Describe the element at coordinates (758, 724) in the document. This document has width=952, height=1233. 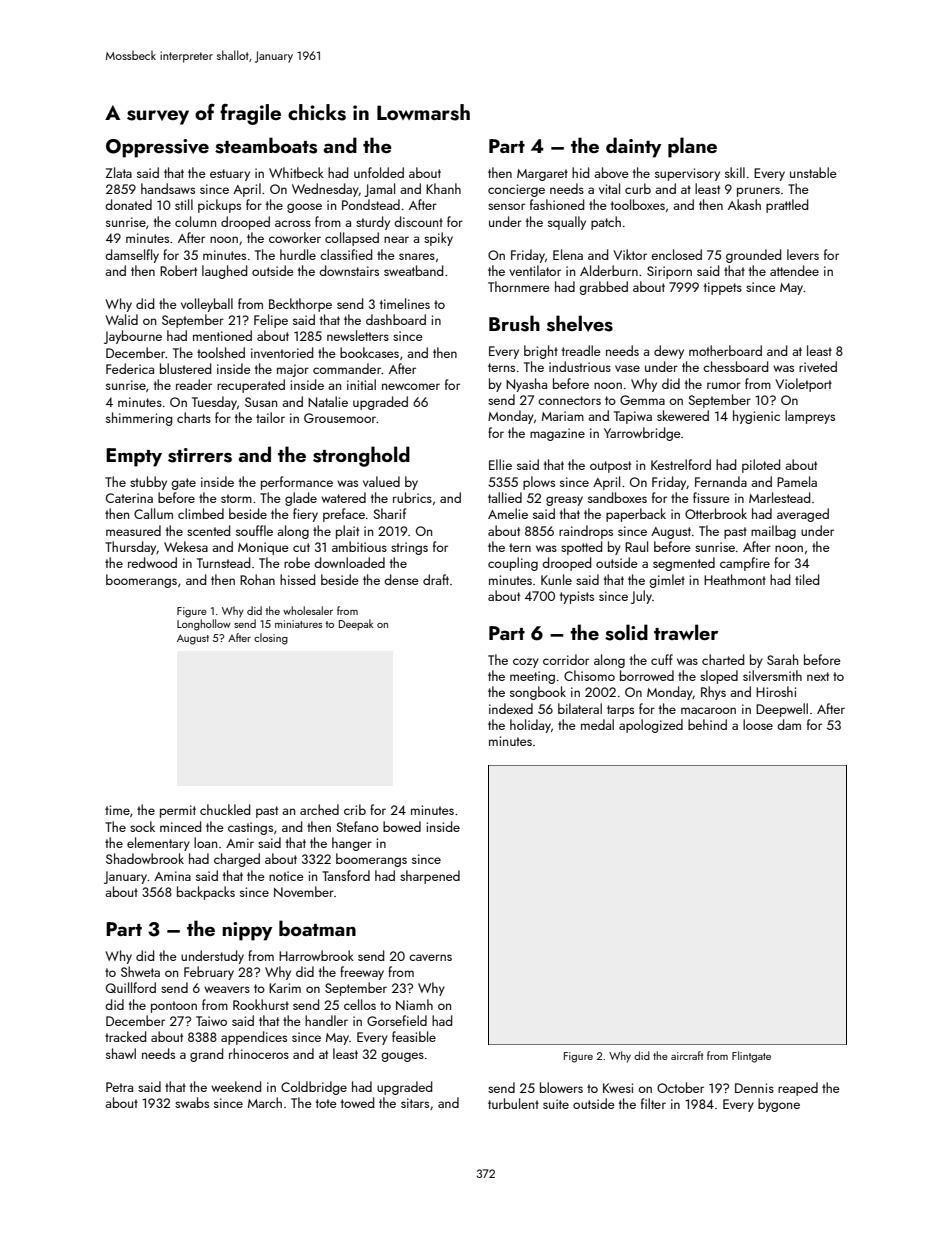
I see `loose` at that location.
